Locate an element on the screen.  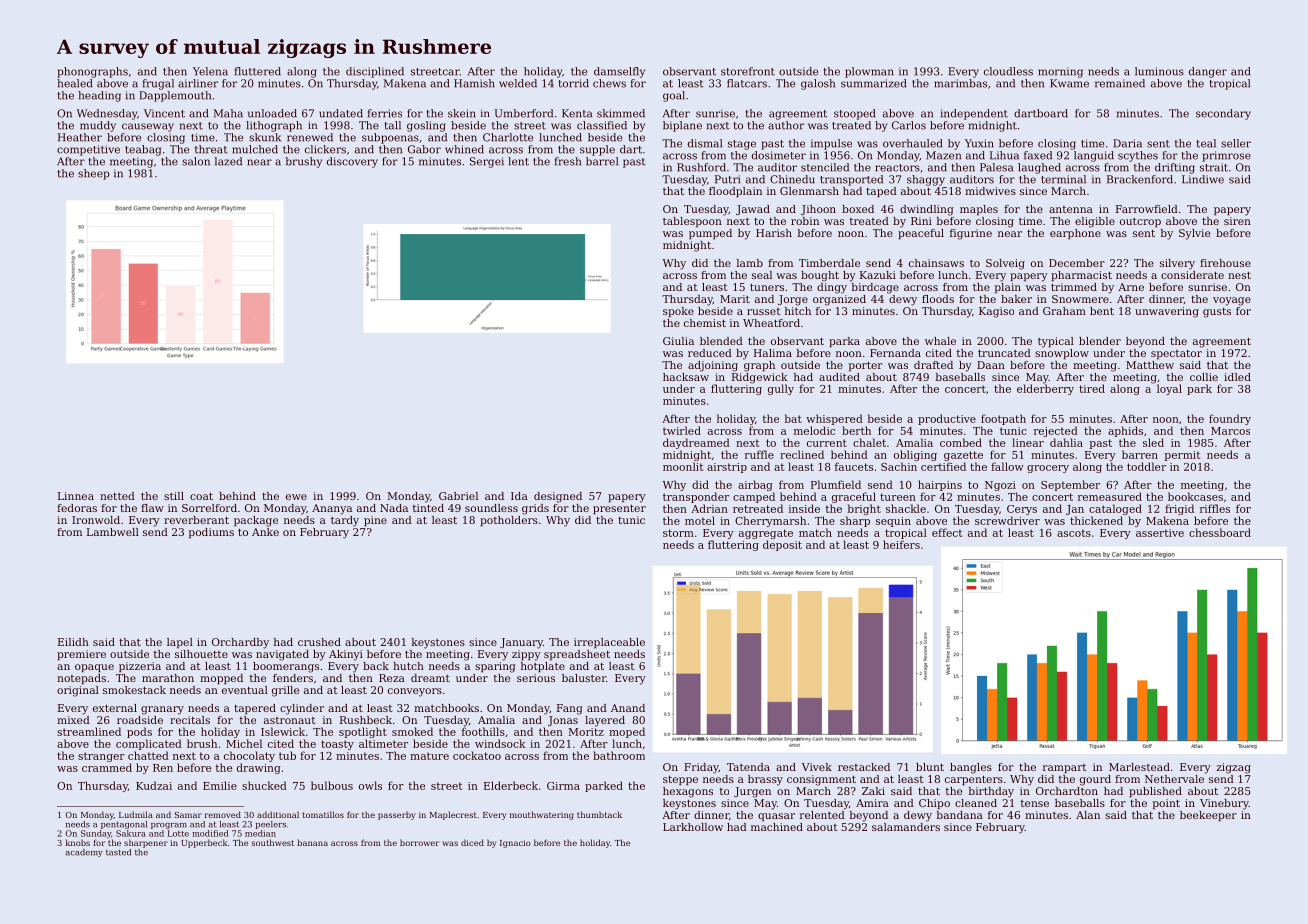
welded is located at coordinates (518, 83).
